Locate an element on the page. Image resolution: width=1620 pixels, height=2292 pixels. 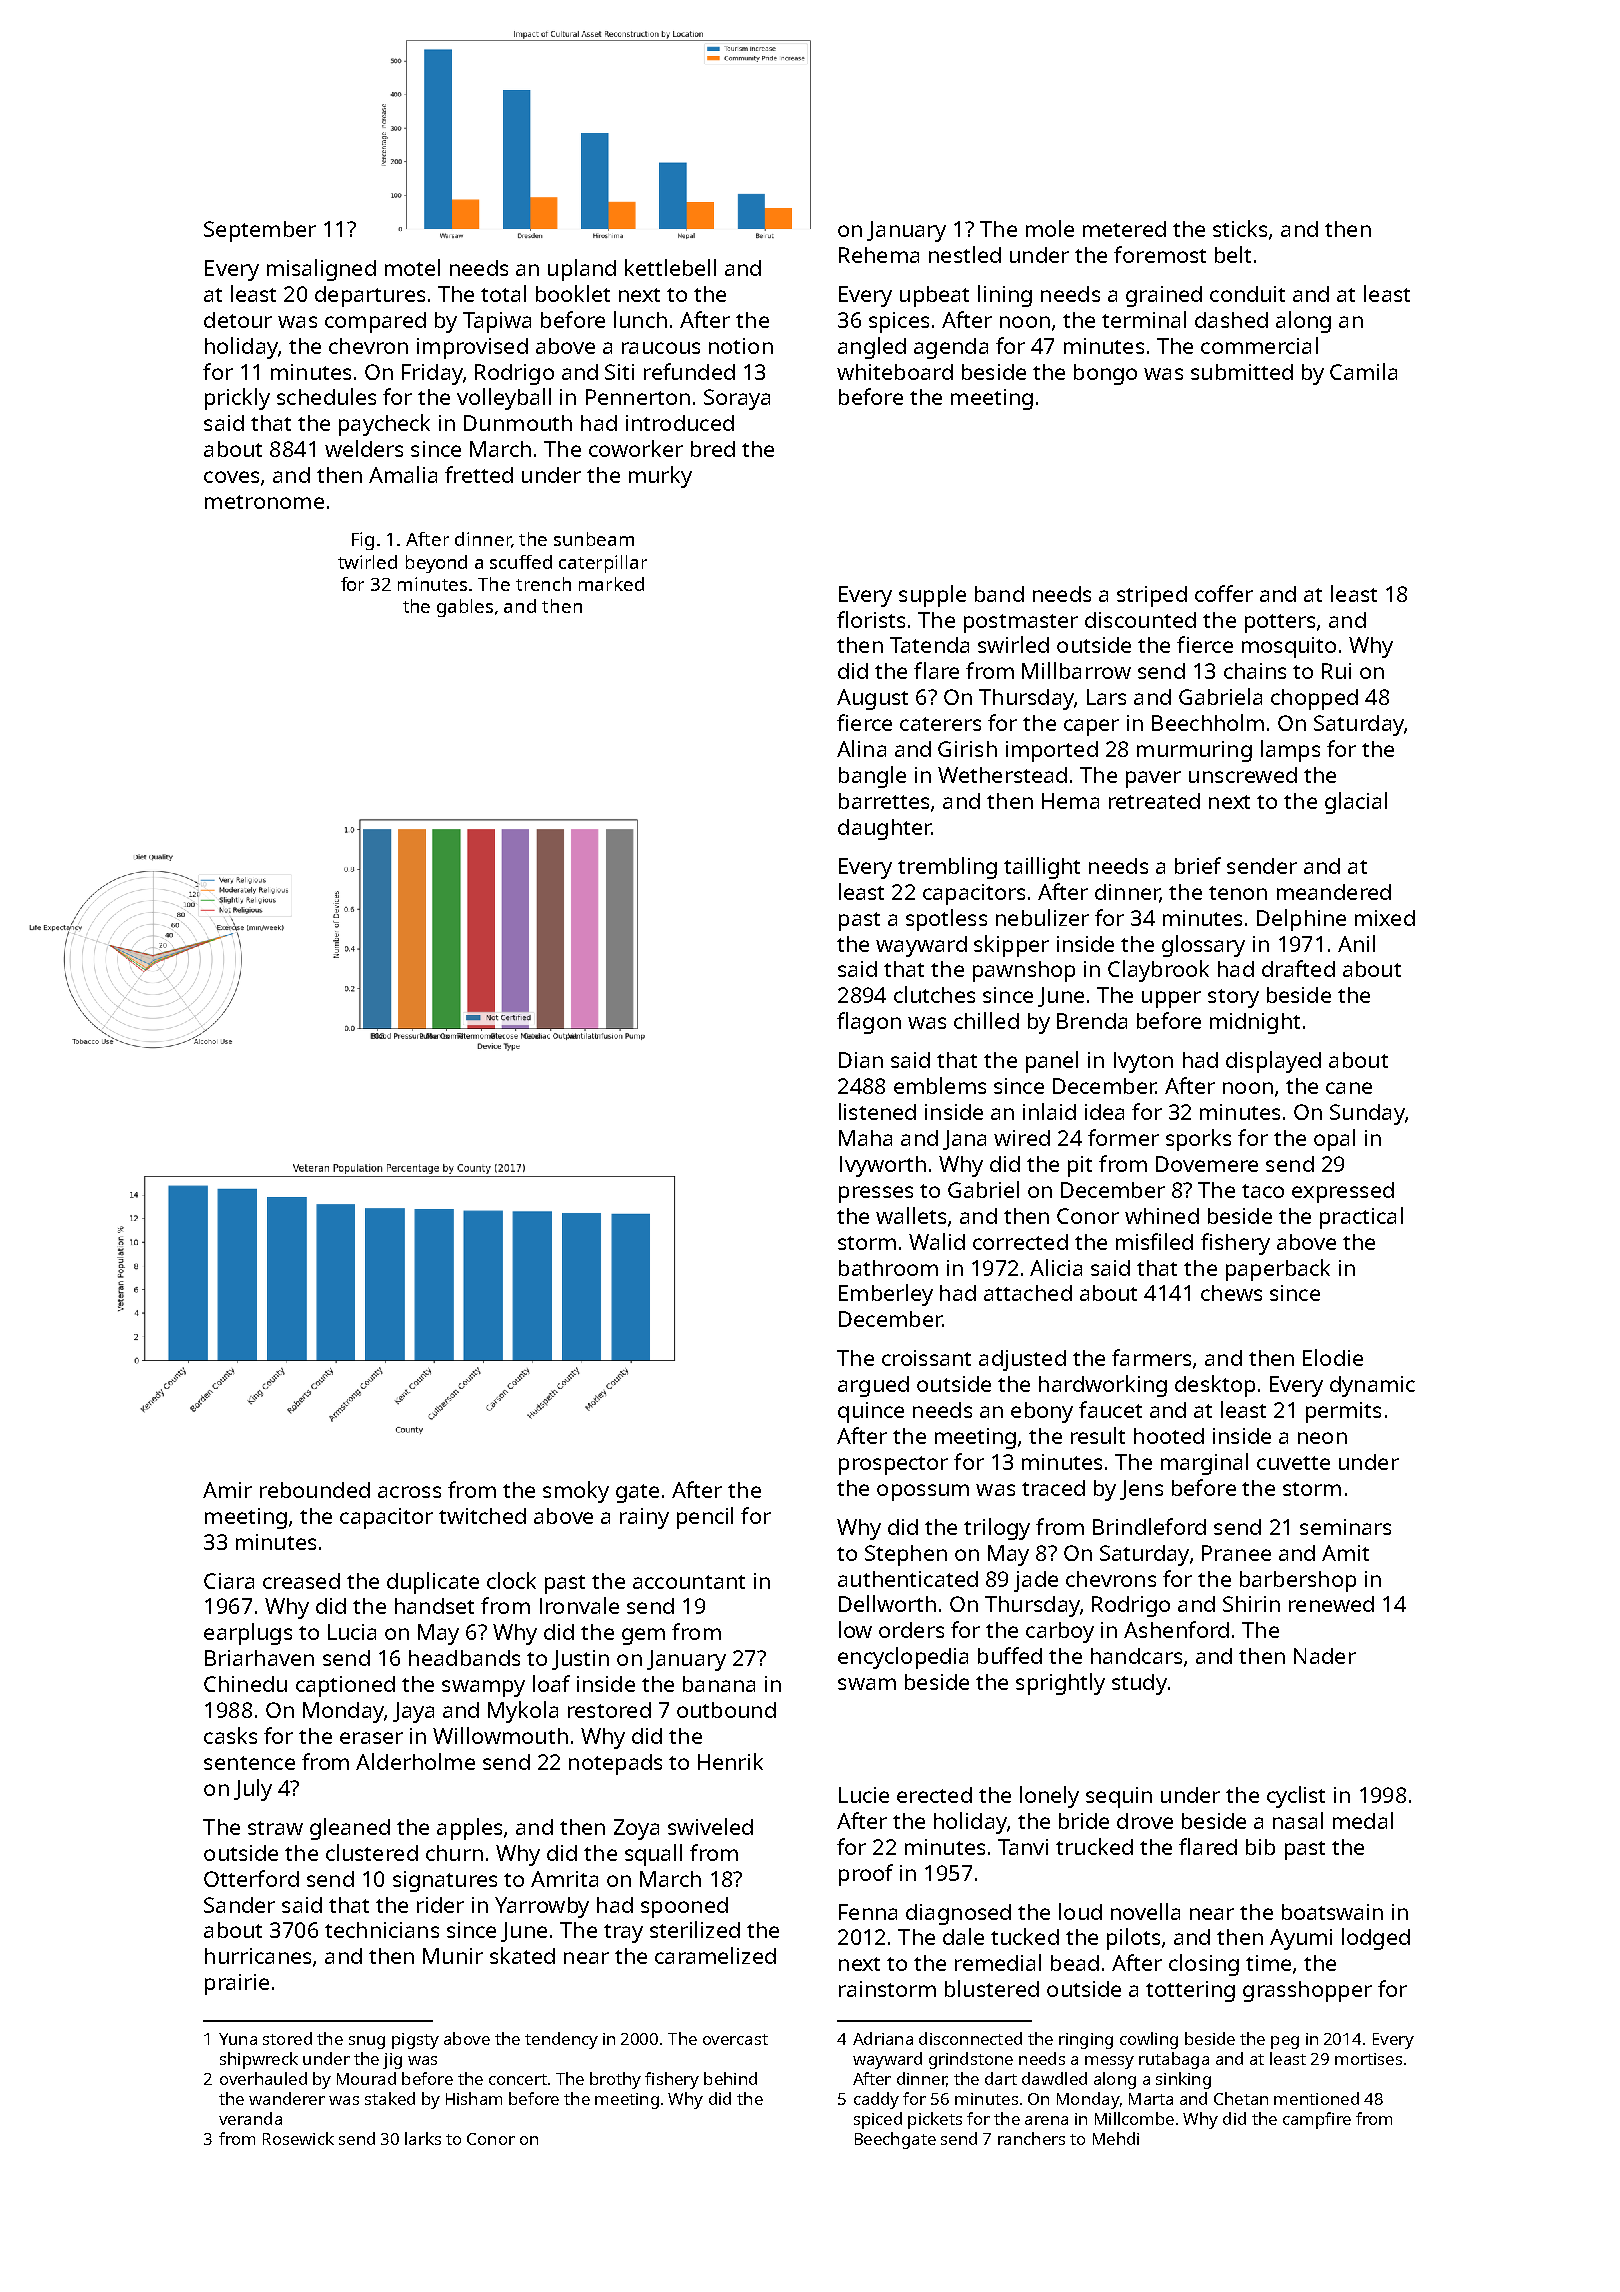
angled is located at coordinates (872, 348).
